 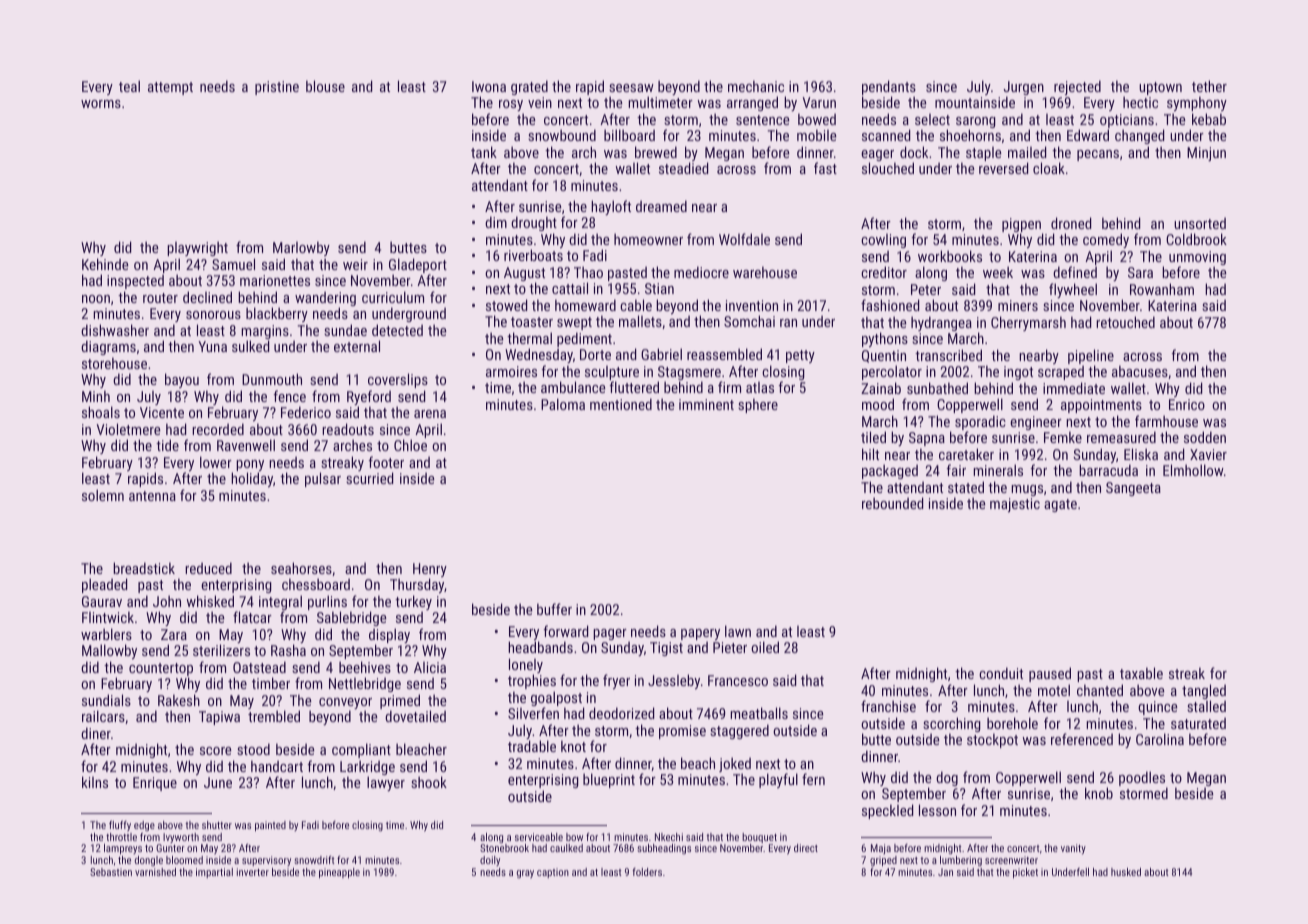 I want to click on solemn, so click(x=103, y=495).
